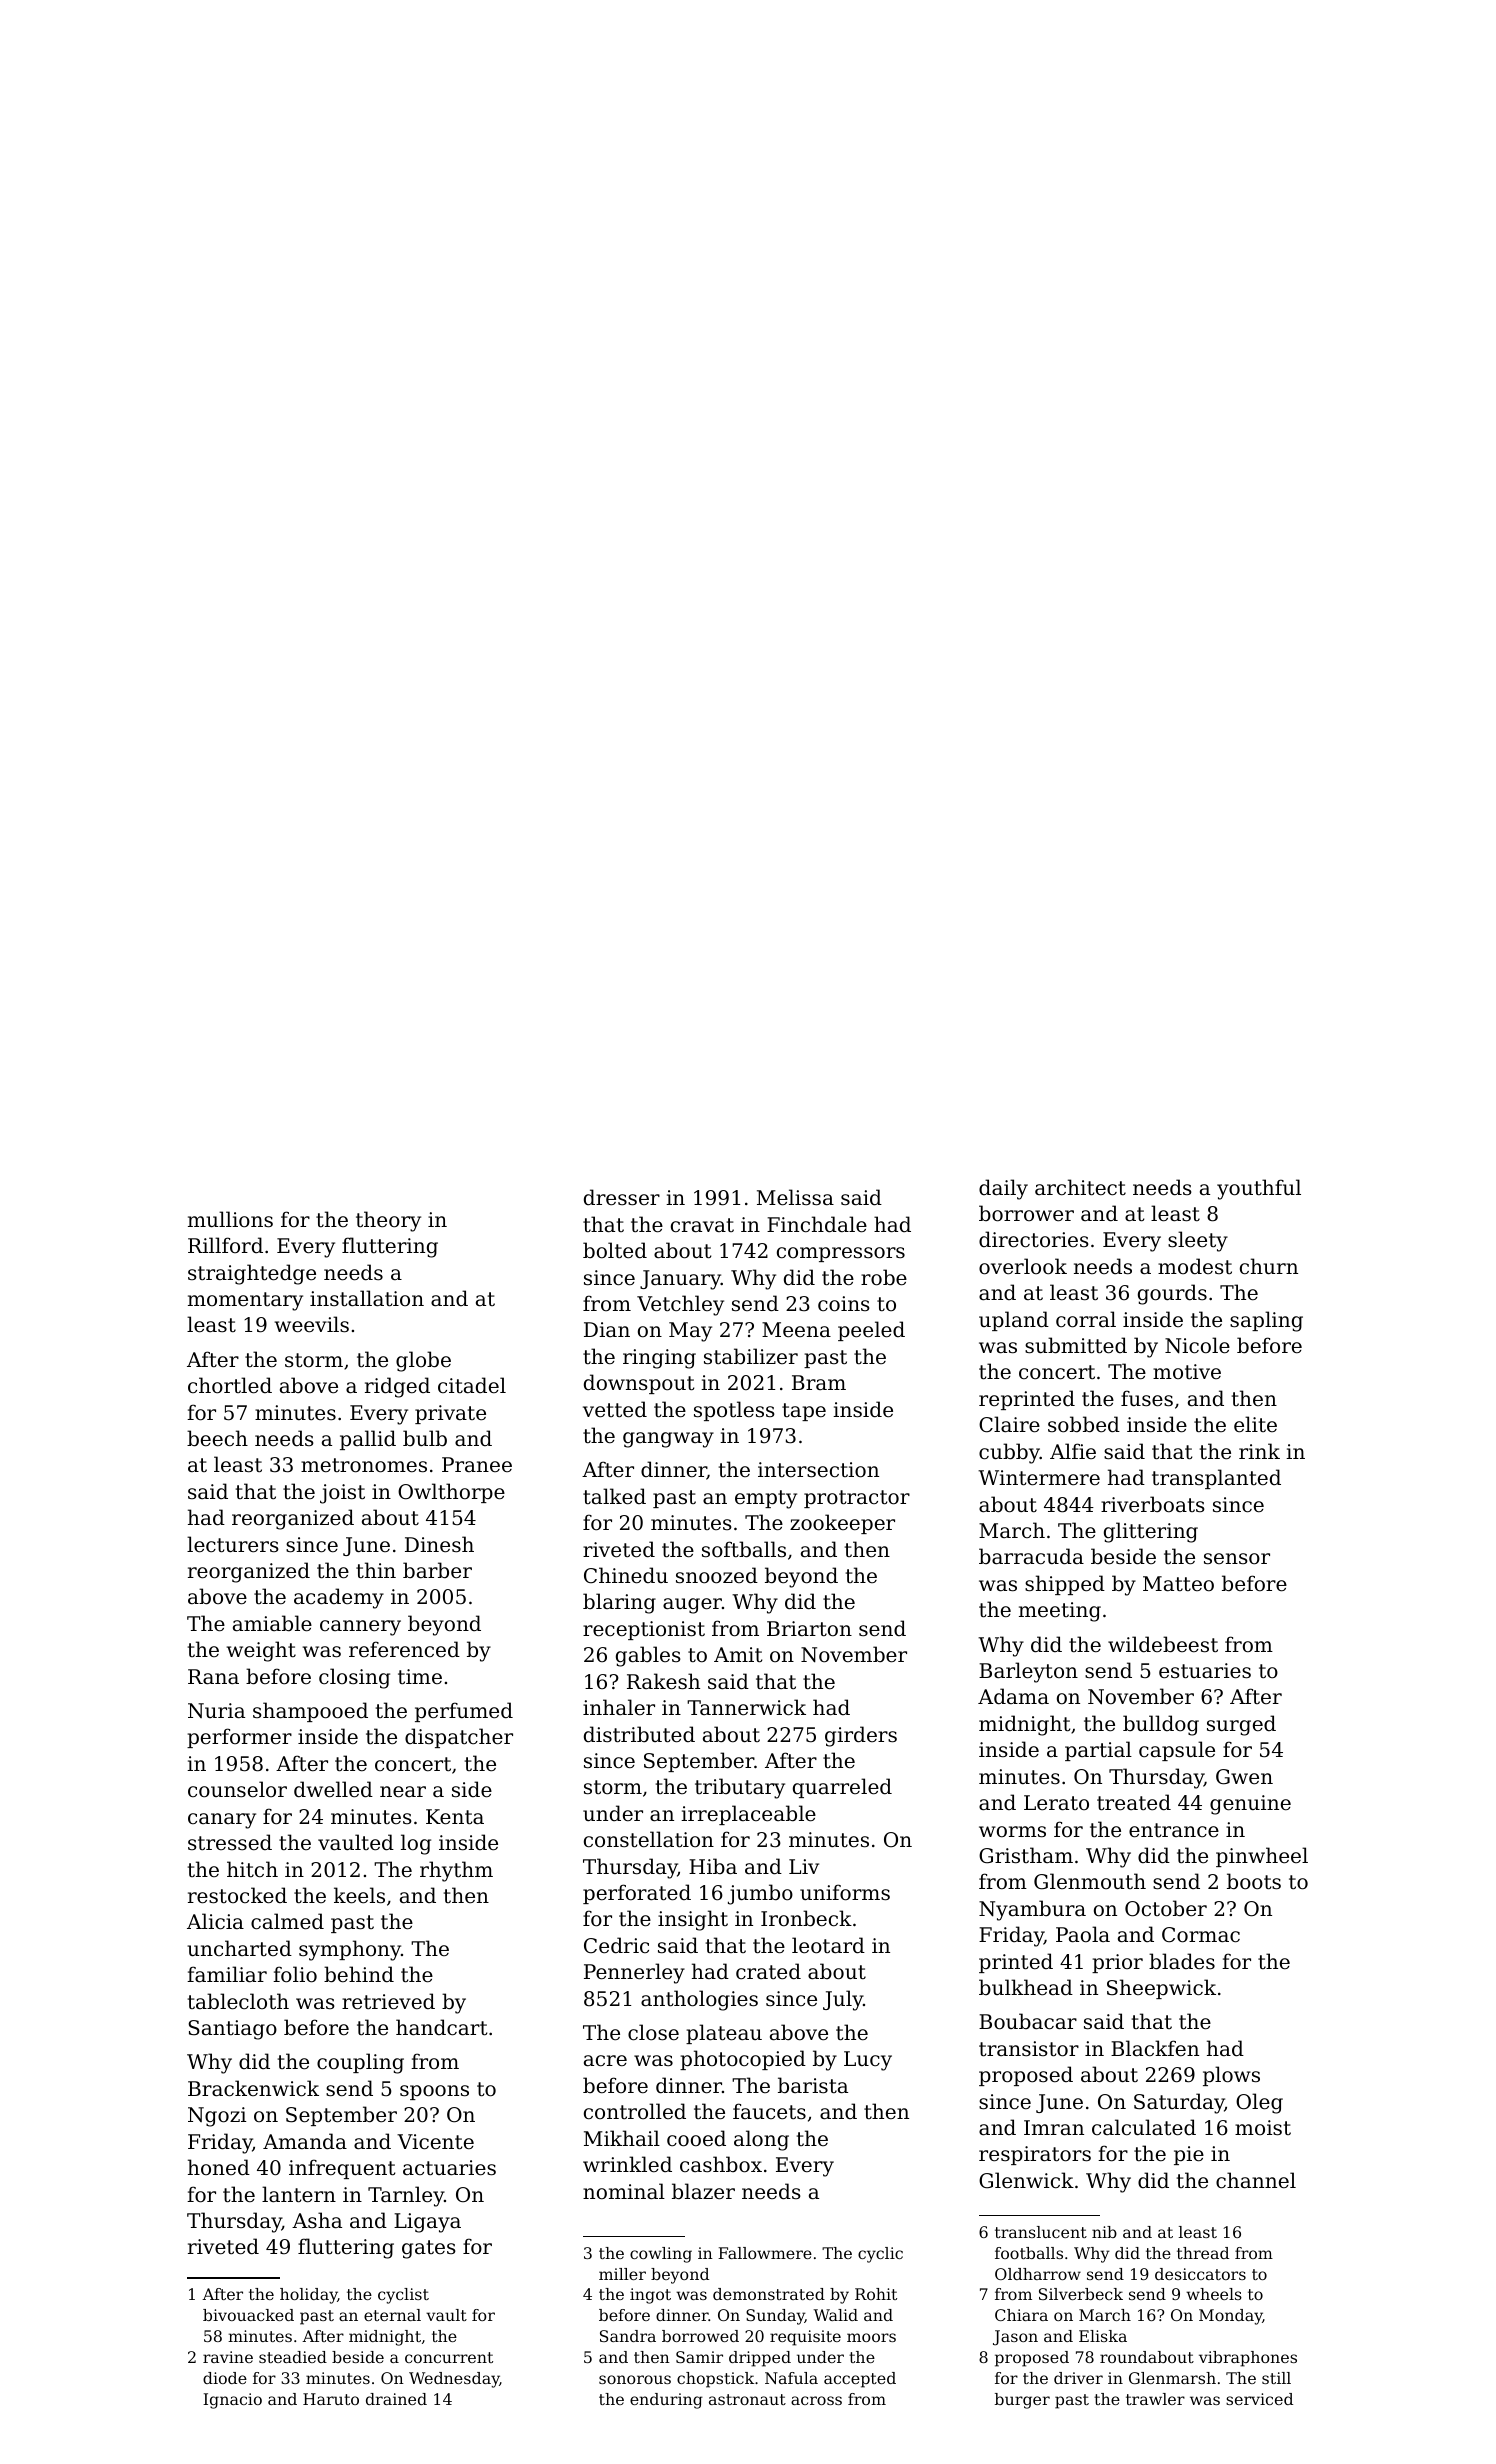  Describe the element at coordinates (1255, 1424) in the screenshot. I see `elite` at that location.
